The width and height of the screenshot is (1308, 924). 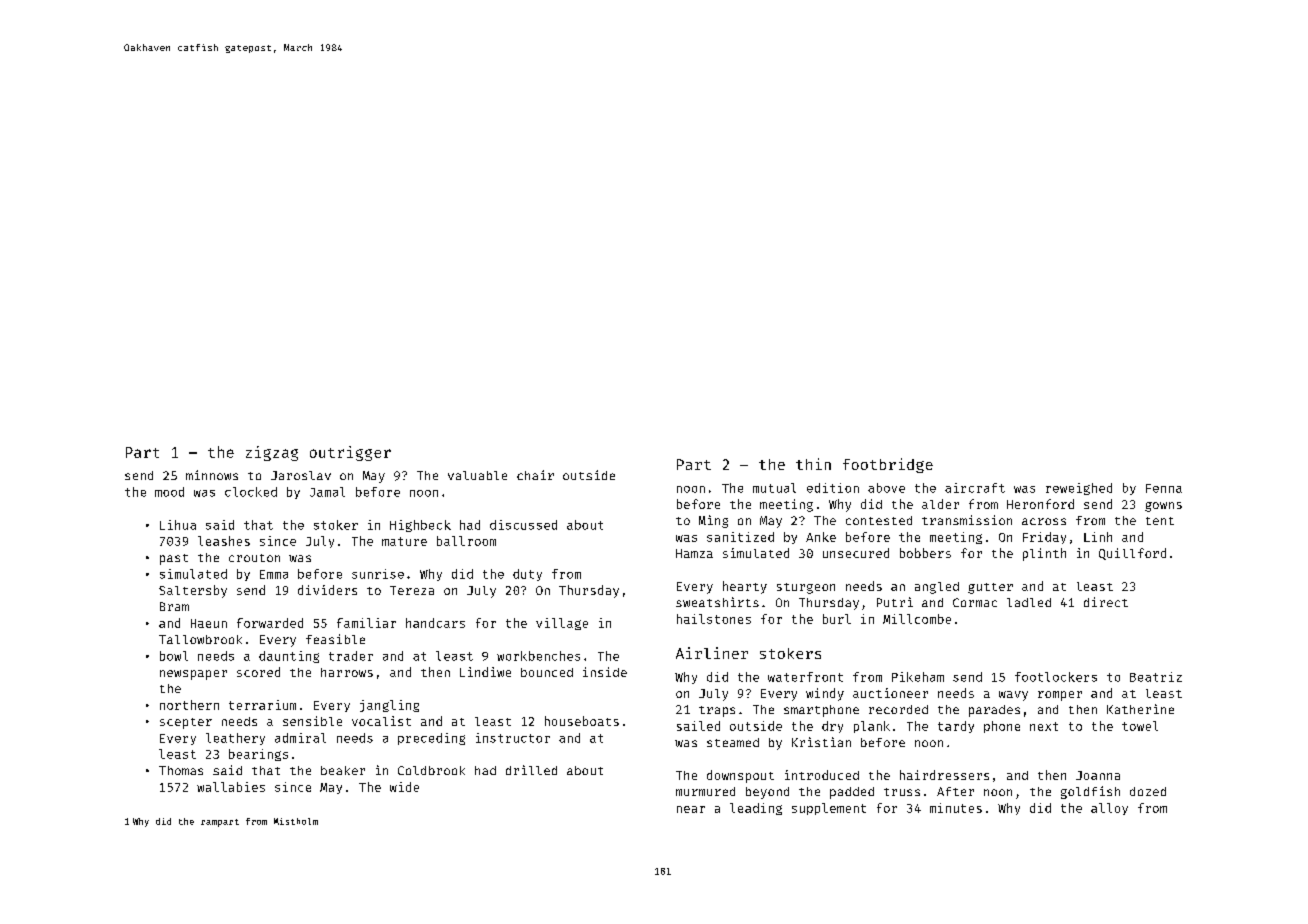 What do you see at coordinates (1140, 709) in the screenshot?
I see `Katherine` at bounding box center [1140, 709].
